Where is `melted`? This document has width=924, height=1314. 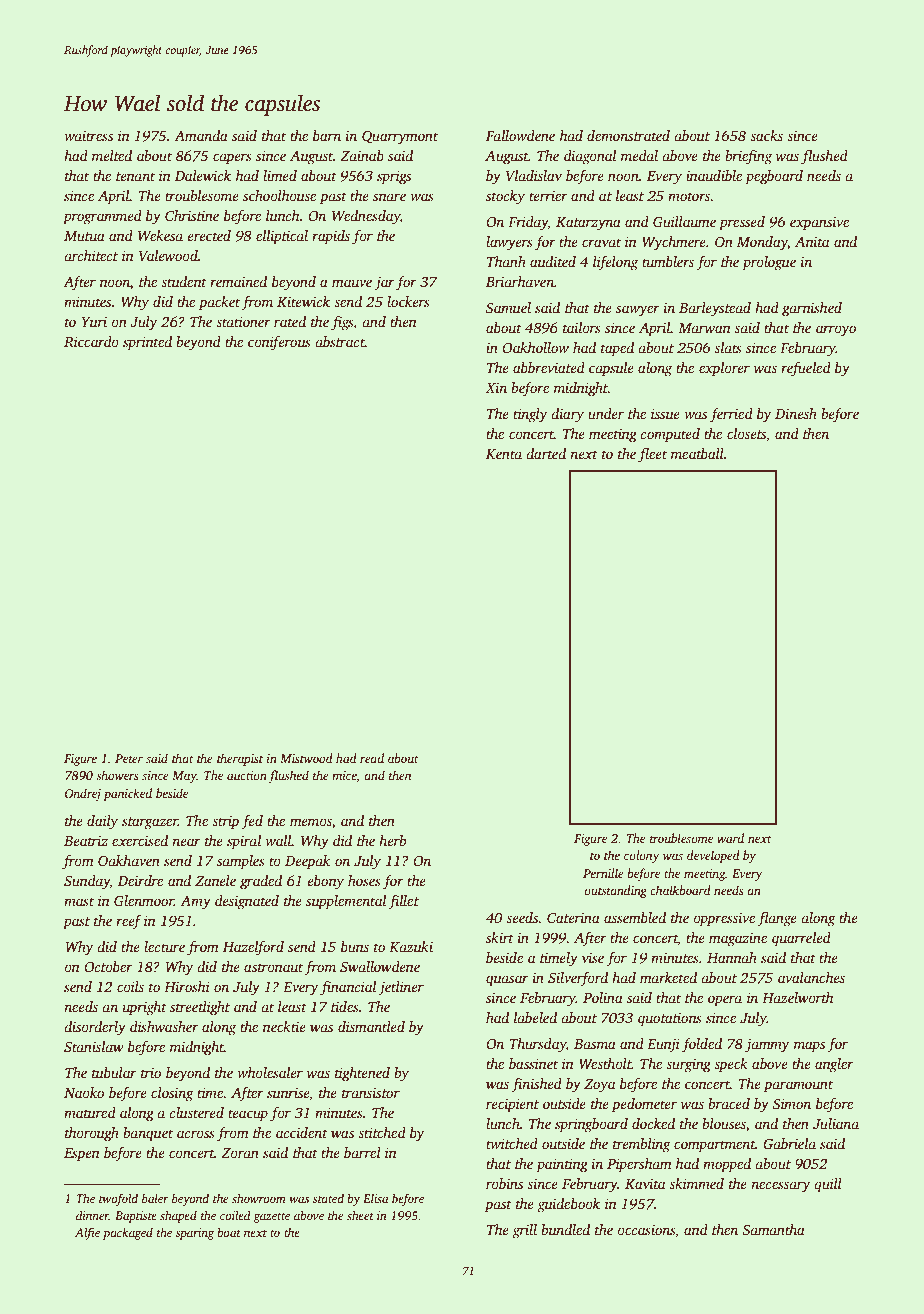 melted is located at coordinates (112, 155).
